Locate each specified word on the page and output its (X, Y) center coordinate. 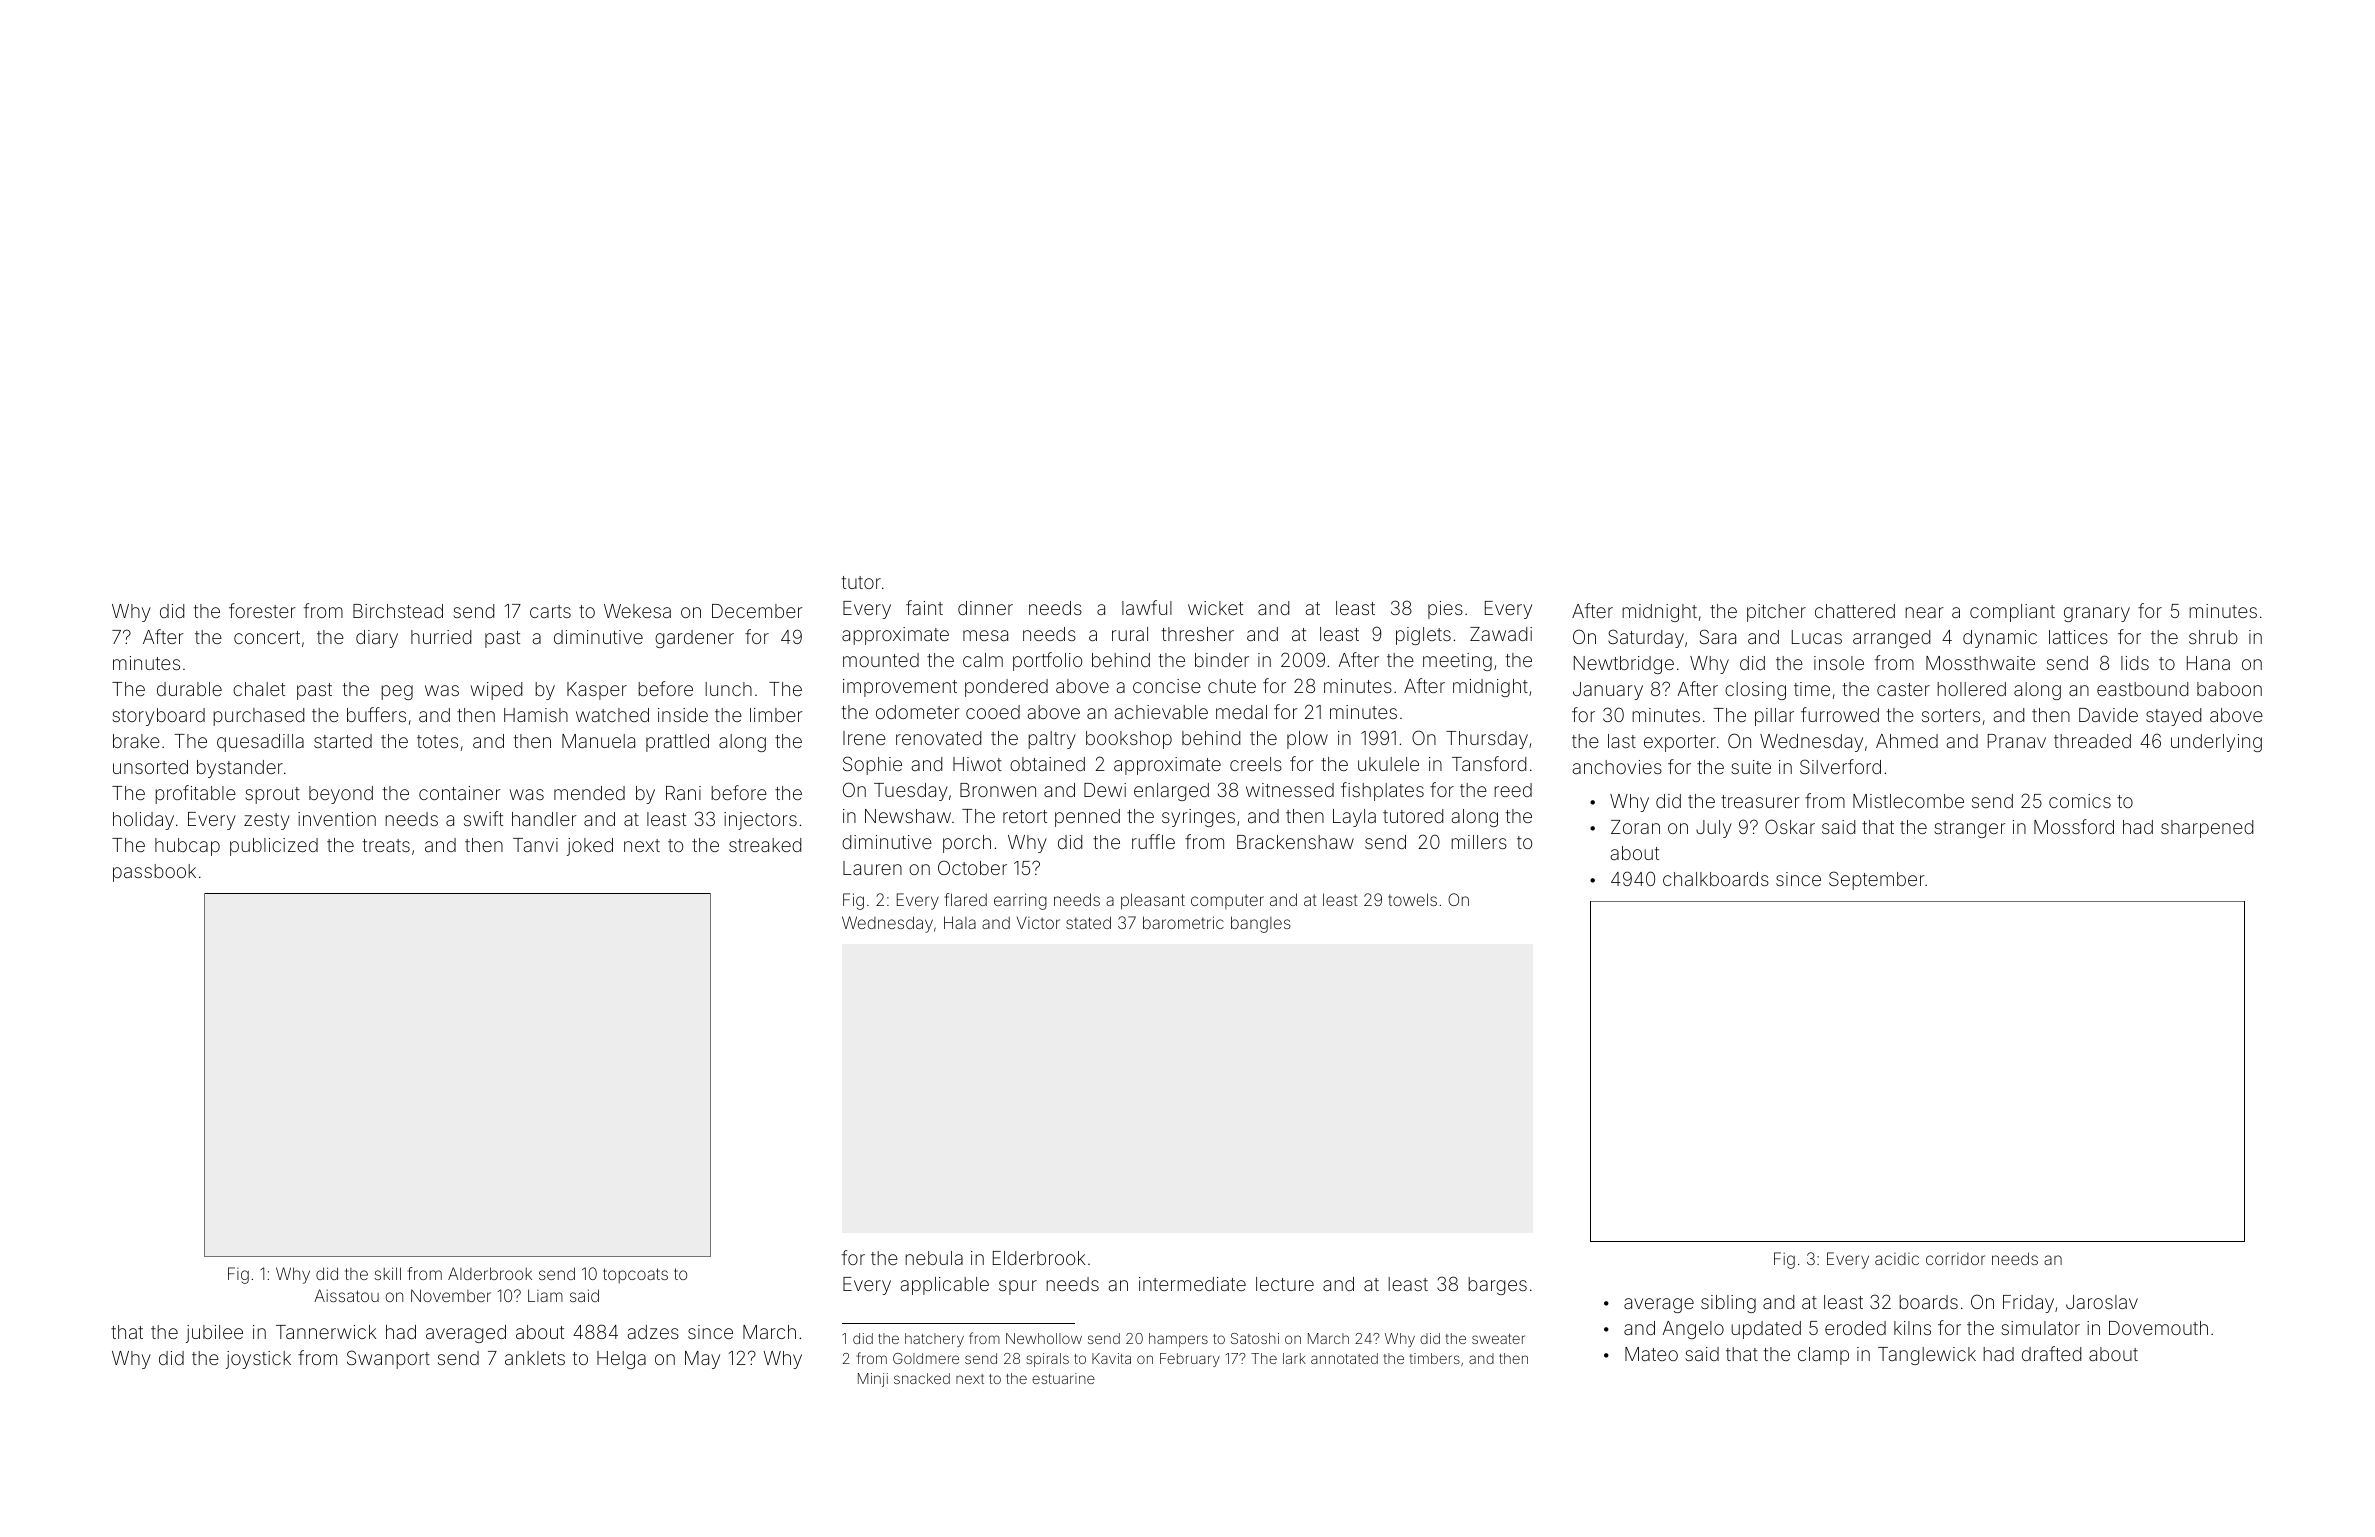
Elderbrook (1039, 1258)
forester (262, 610)
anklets (535, 1358)
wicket (1215, 608)
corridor (1955, 1259)
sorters (1951, 715)
